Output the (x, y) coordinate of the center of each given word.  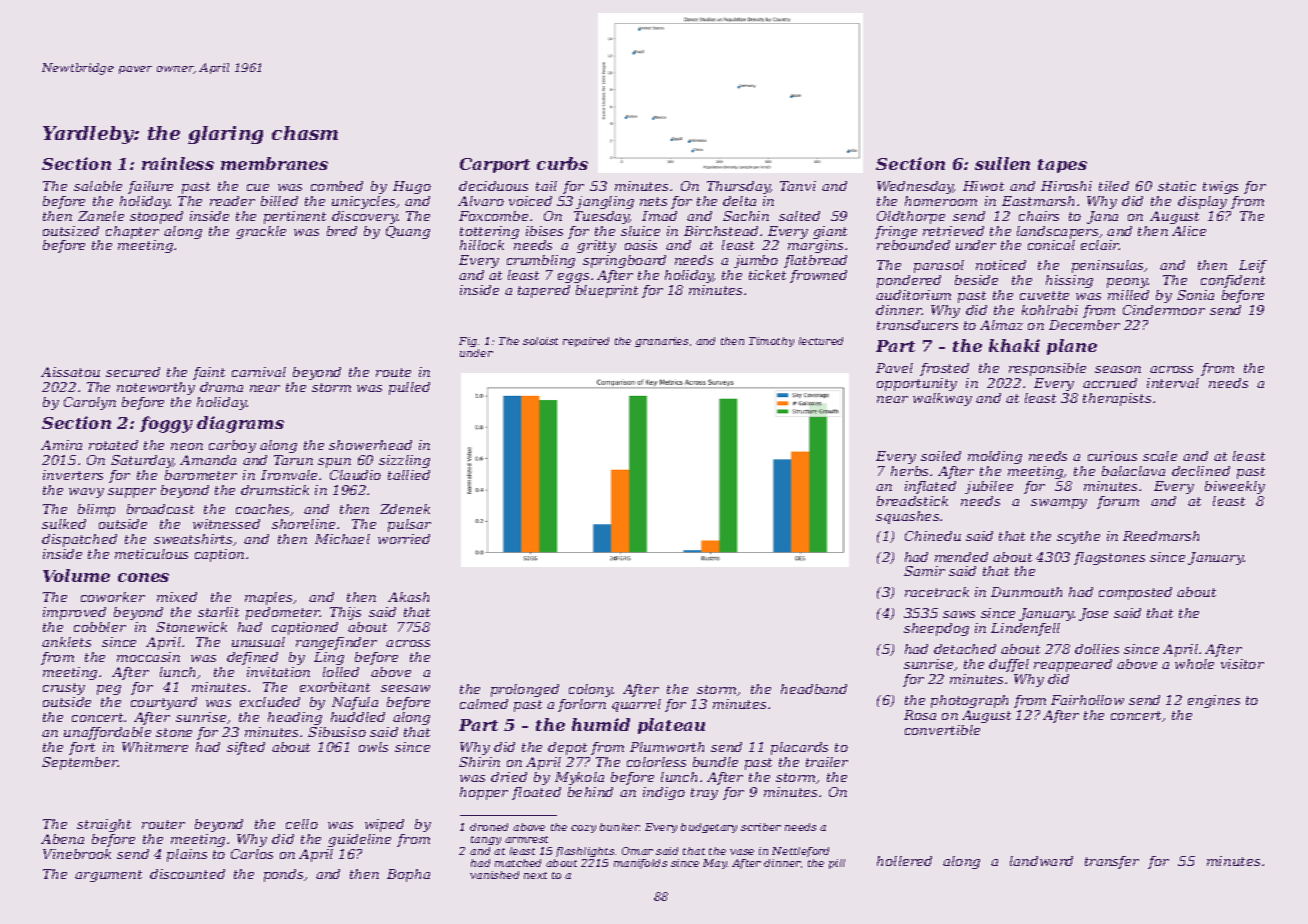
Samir (924, 571)
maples (268, 598)
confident (1233, 281)
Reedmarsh (1161, 536)
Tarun (293, 460)
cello (302, 824)
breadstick (912, 501)
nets (653, 201)
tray (704, 794)
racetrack (937, 592)
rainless (178, 163)
